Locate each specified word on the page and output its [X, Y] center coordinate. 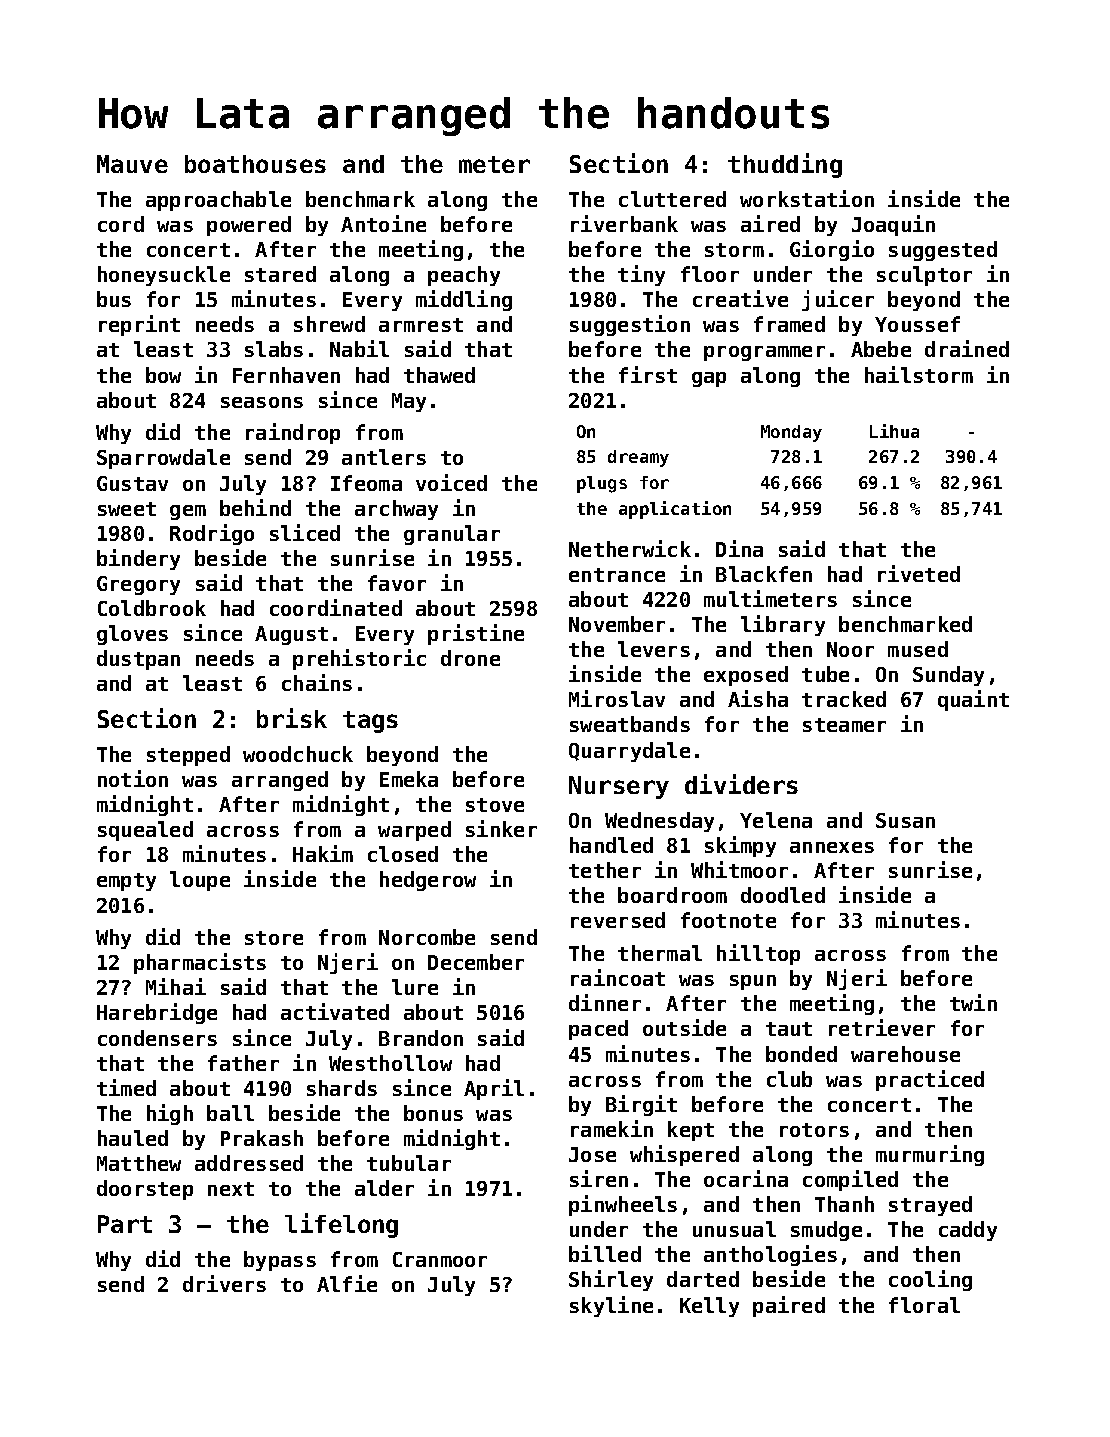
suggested [943, 251]
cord [121, 224]
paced [598, 1030]
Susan [905, 820]
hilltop [758, 954]
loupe [200, 881]
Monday [791, 433]
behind [255, 507]
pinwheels [623, 1205]
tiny [641, 275]
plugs [602, 484]
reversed [618, 920]
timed [126, 1087]
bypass [280, 1261]
